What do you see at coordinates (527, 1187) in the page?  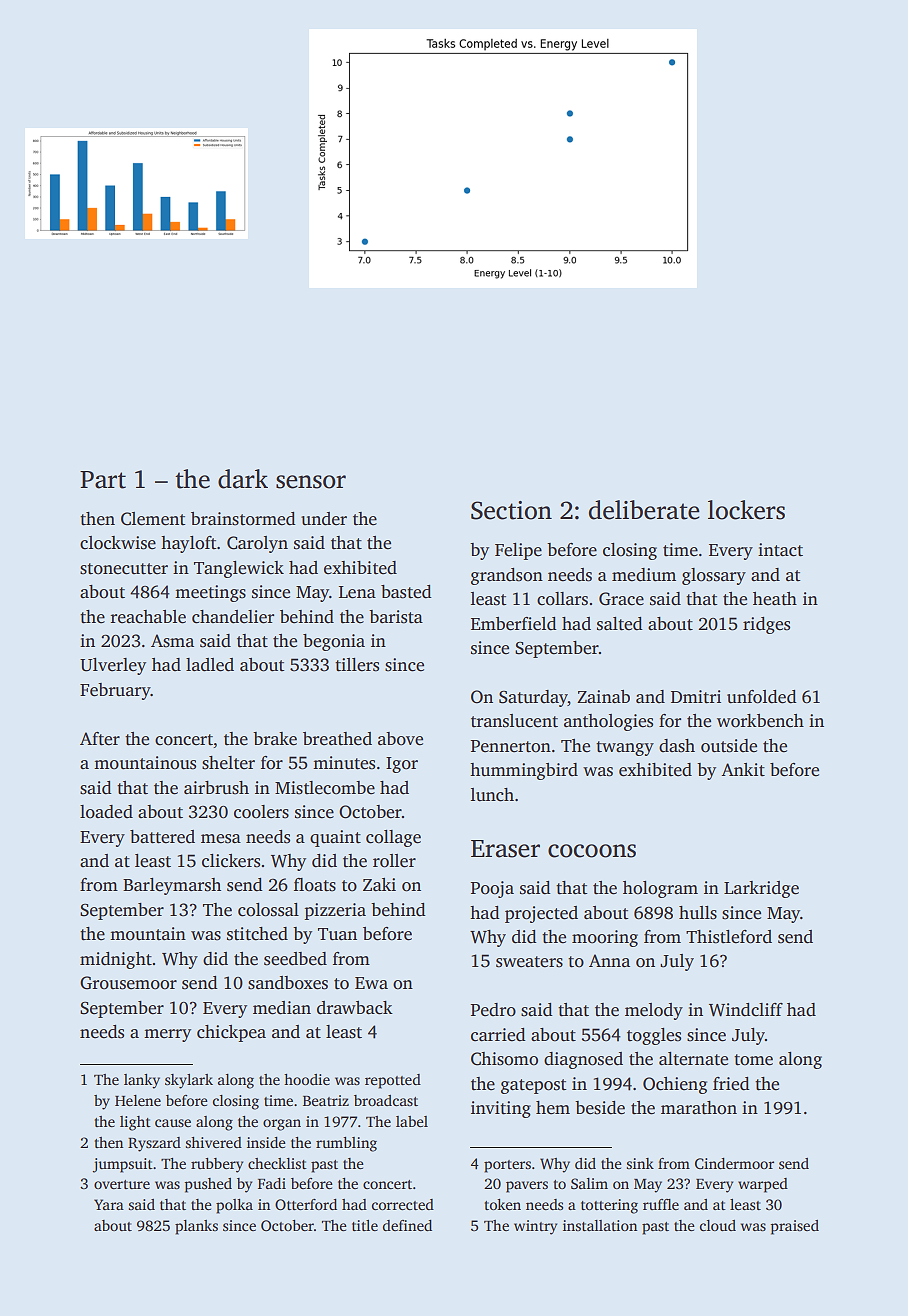 I see `pavers` at bounding box center [527, 1187].
